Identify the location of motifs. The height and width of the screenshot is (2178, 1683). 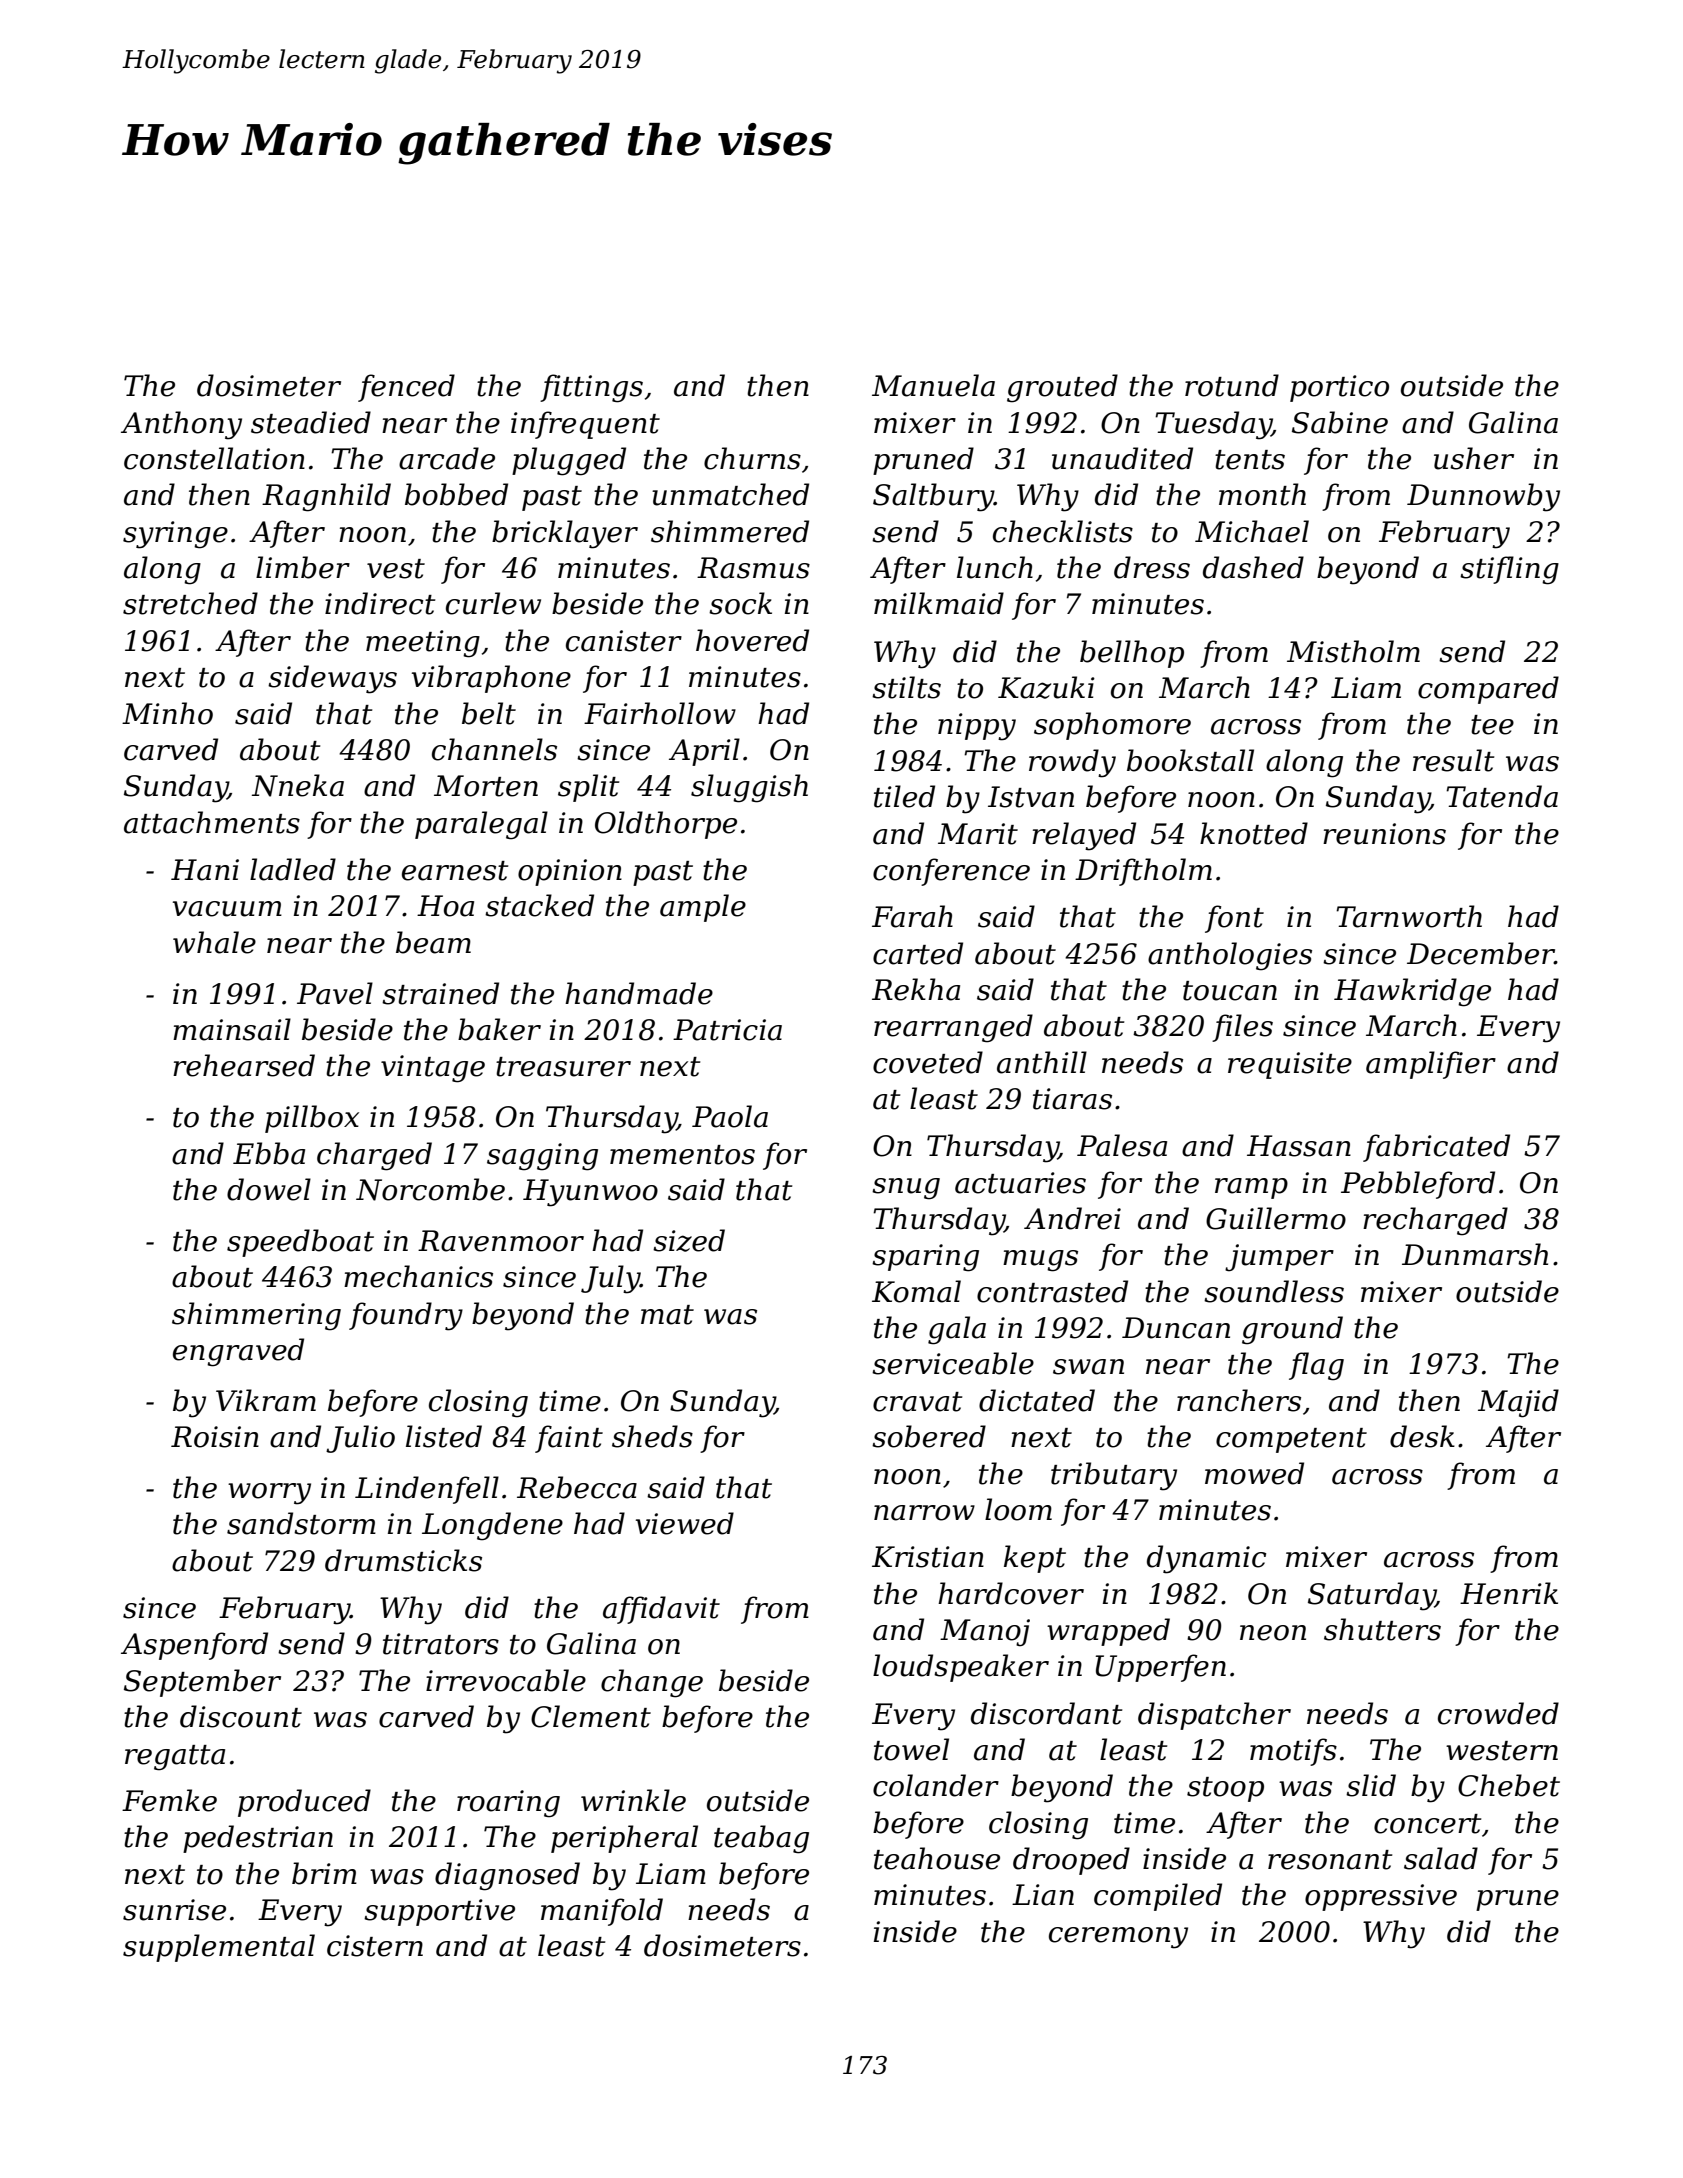
(1293, 1752).
